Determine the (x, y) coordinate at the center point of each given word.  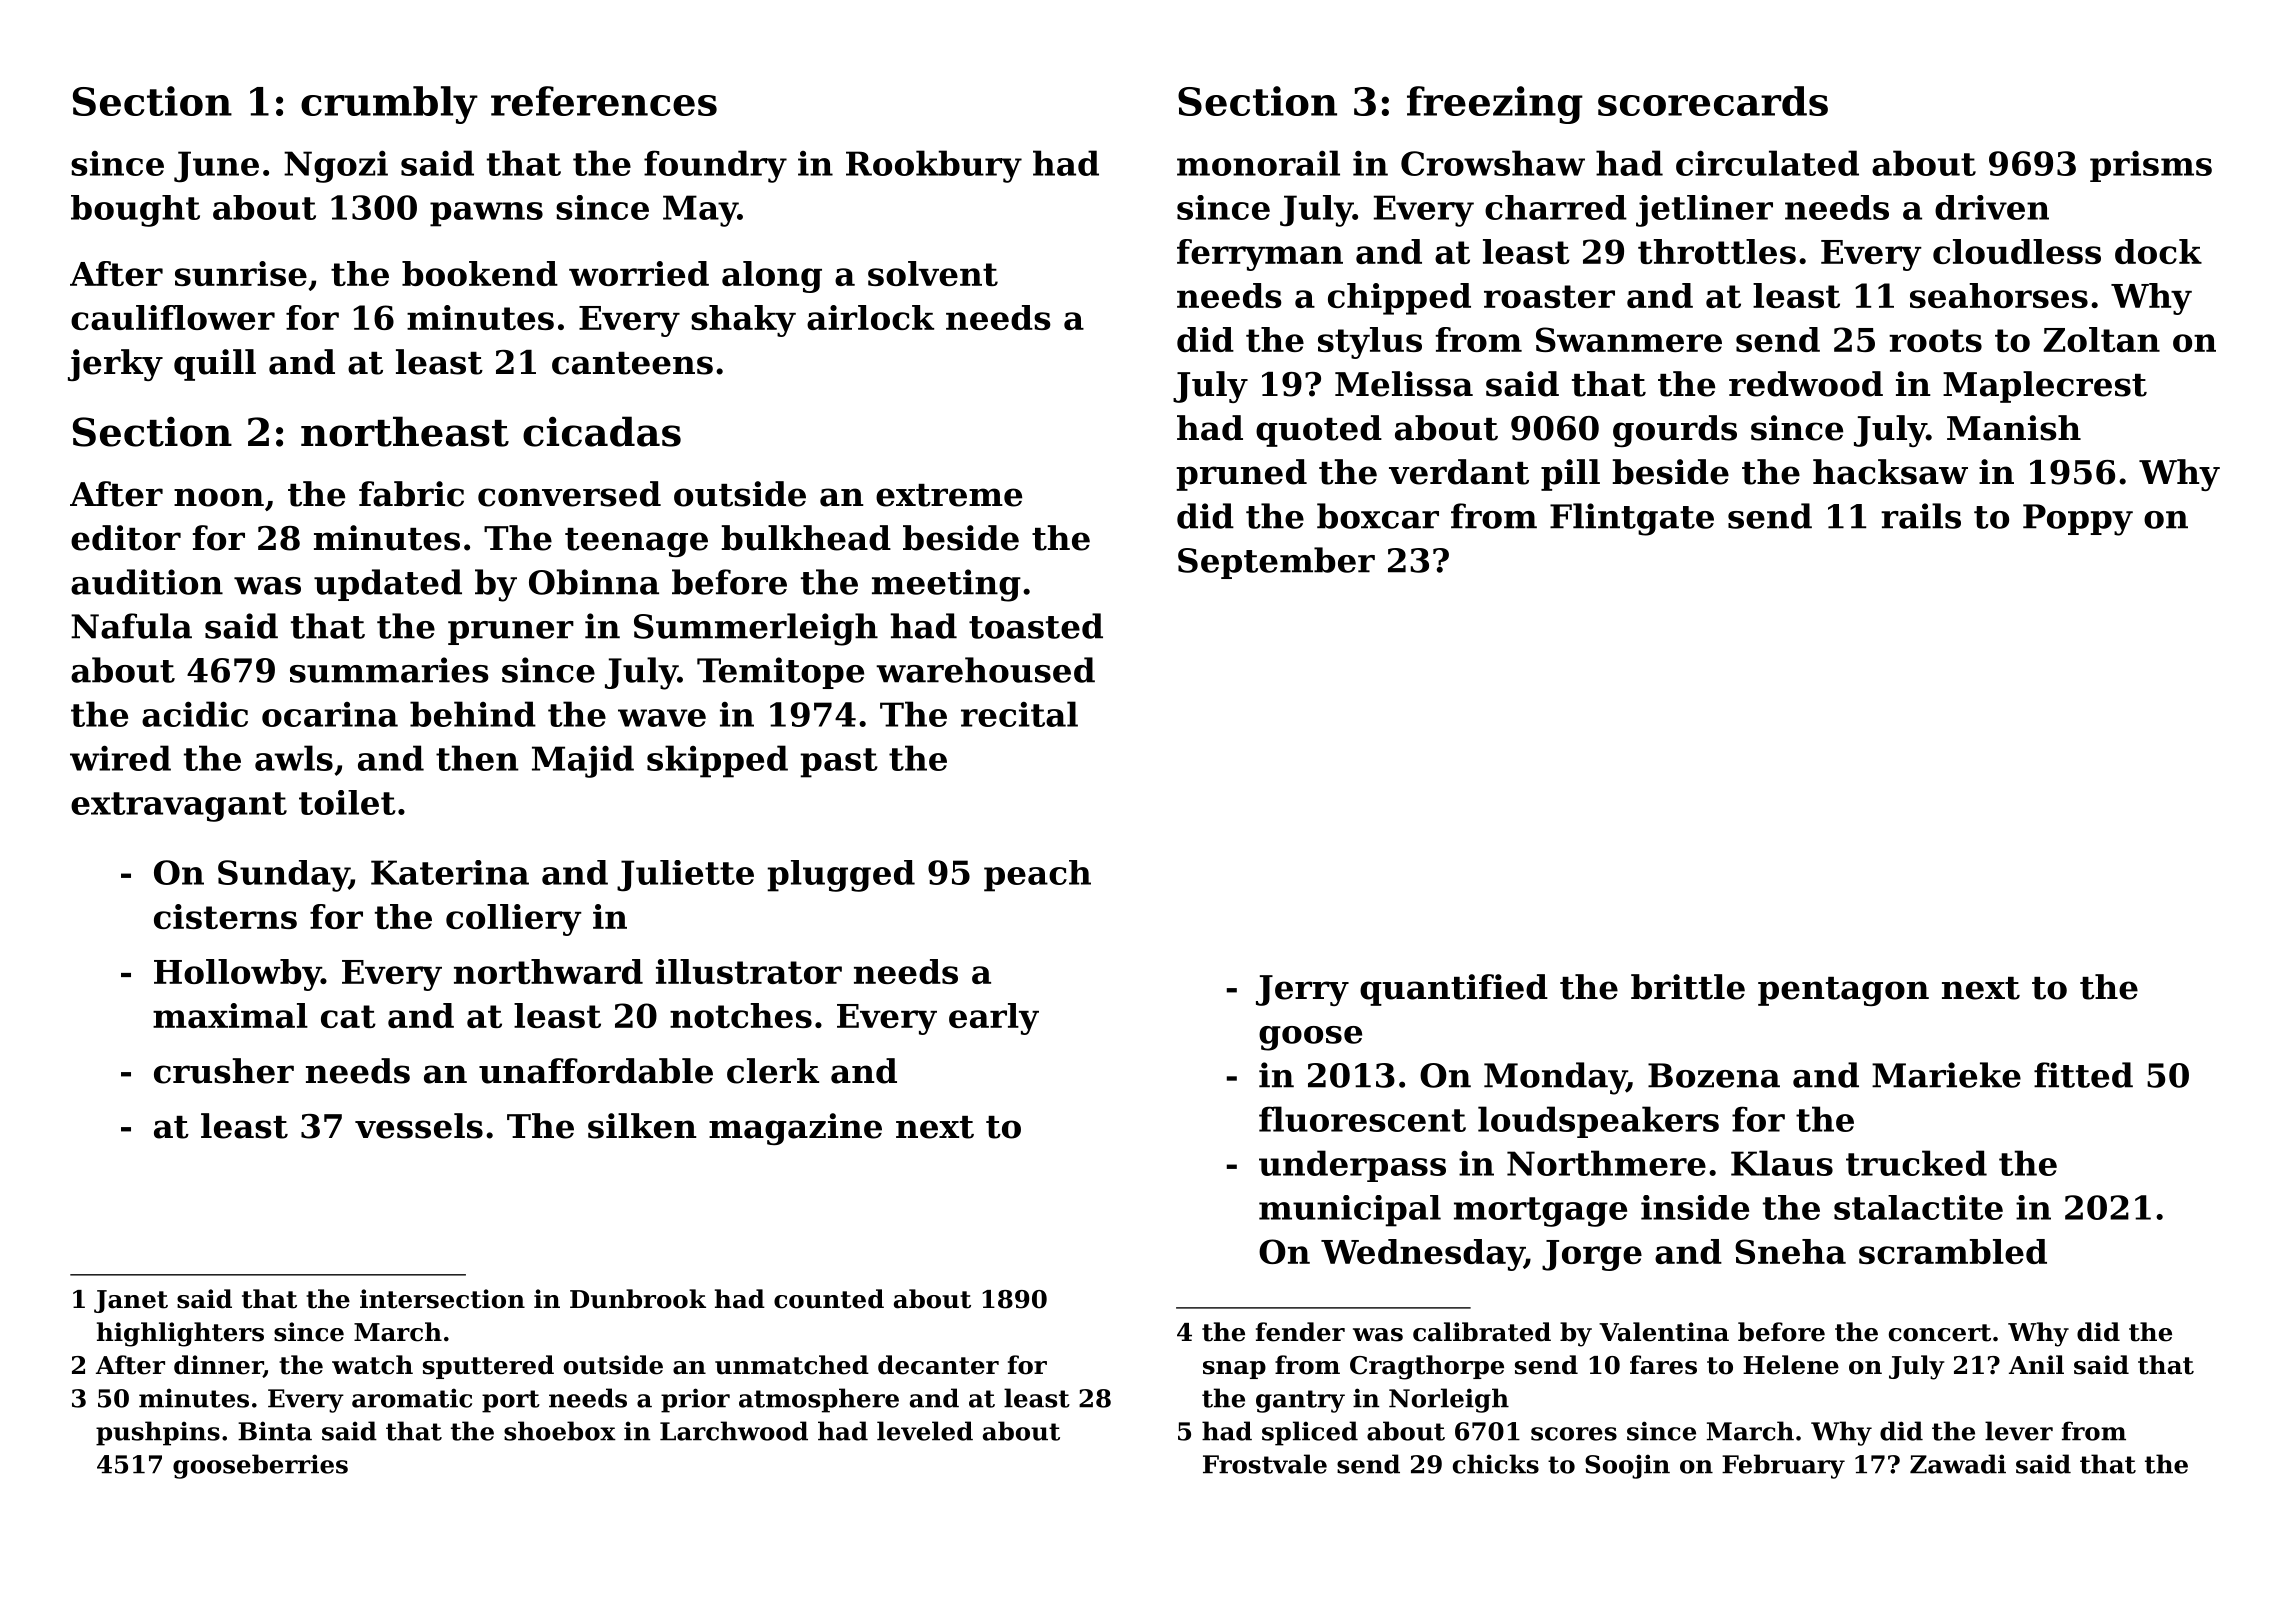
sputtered (488, 1367)
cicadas (602, 431)
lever (2019, 1431)
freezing (1495, 105)
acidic (195, 714)
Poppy (2078, 520)
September (1276, 563)
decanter (938, 1365)
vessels (419, 1126)
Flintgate (1632, 519)
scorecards (1713, 101)
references (604, 101)
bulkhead (806, 538)
